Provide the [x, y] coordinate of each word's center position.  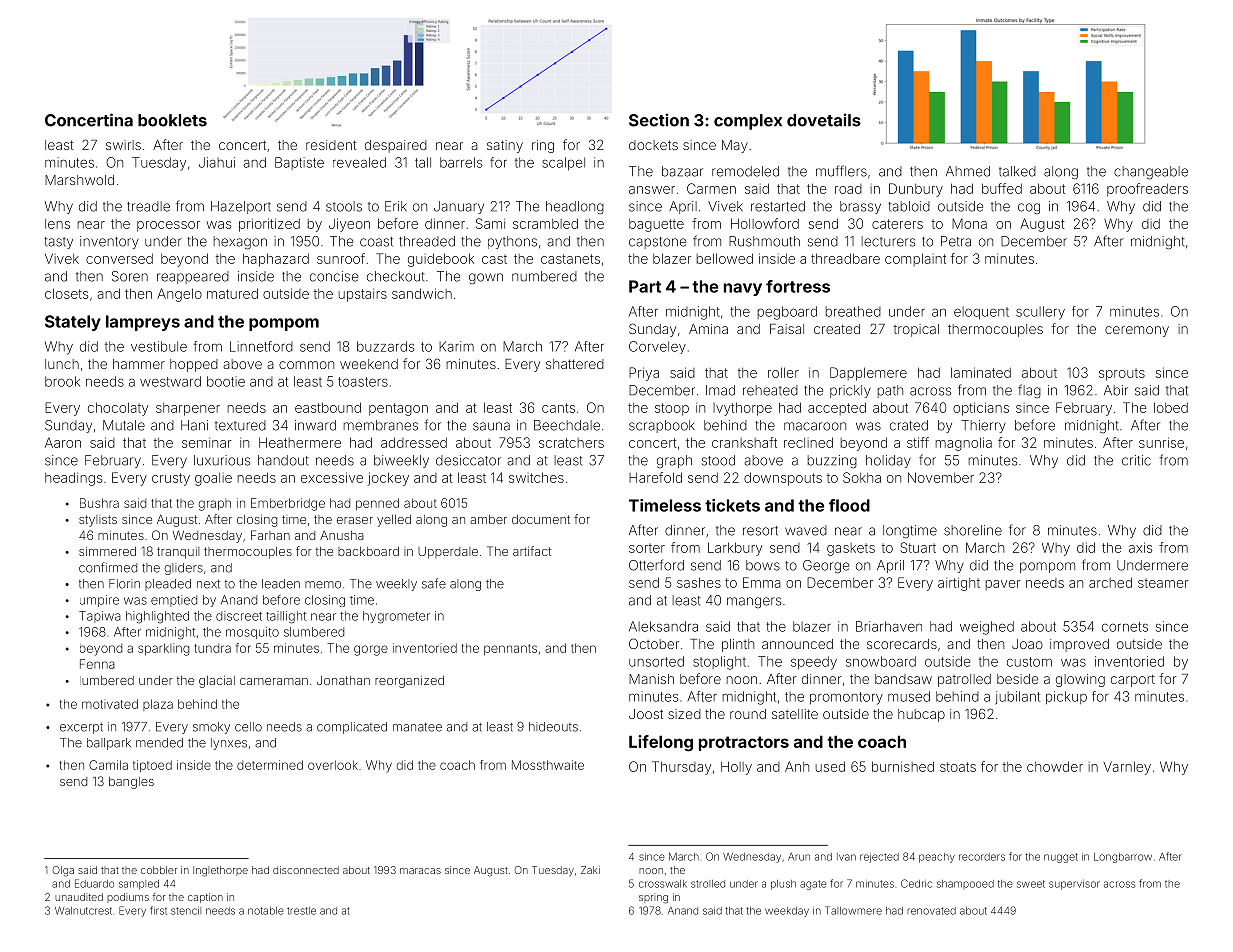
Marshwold [79, 180]
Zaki [590, 870]
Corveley [657, 347]
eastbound [328, 407]
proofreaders [1147, 190]
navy [743, 289]
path [890, 391]
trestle [301, 911]
